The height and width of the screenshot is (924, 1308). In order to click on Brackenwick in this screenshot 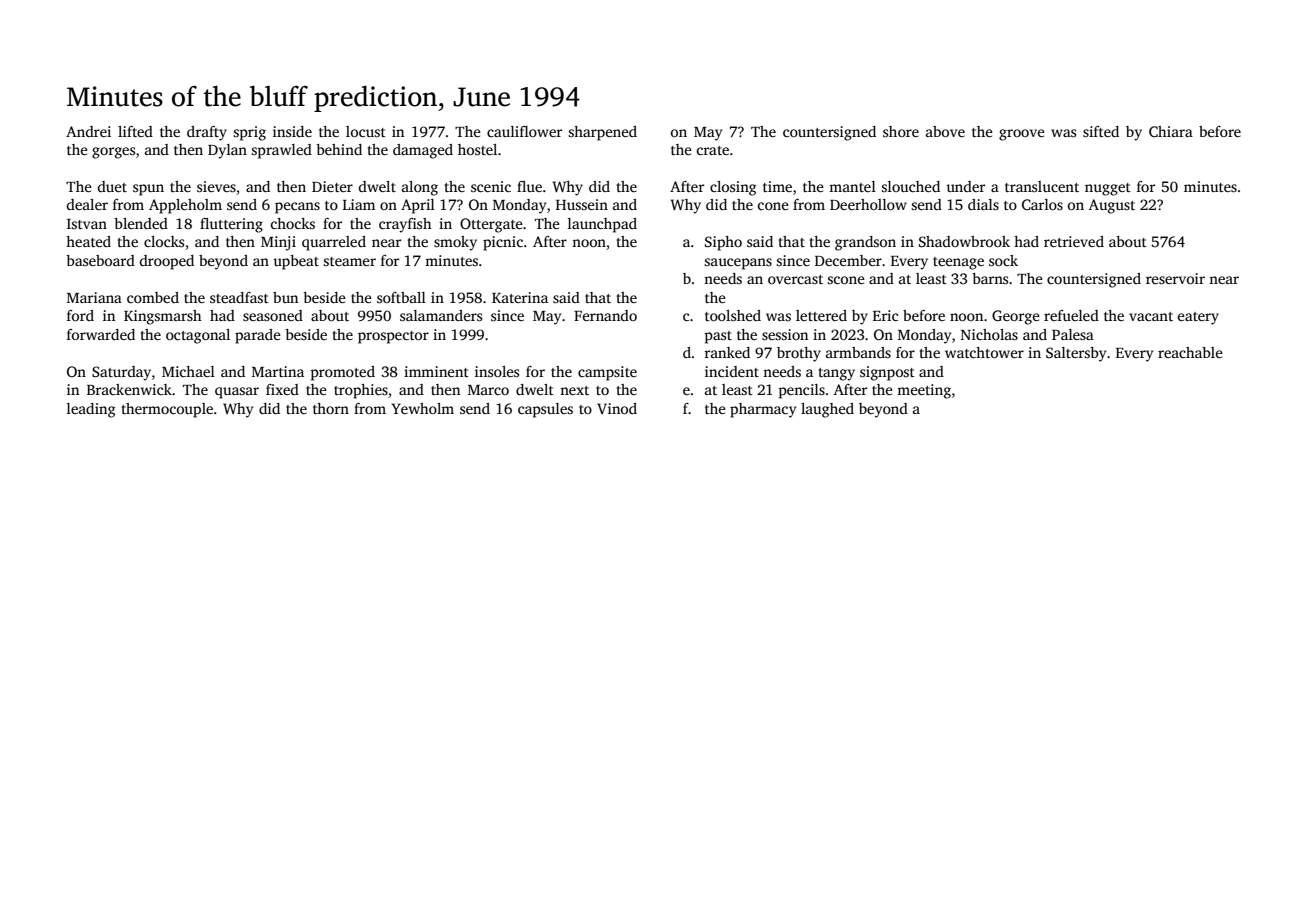, I will do `click(129, 389)`.
